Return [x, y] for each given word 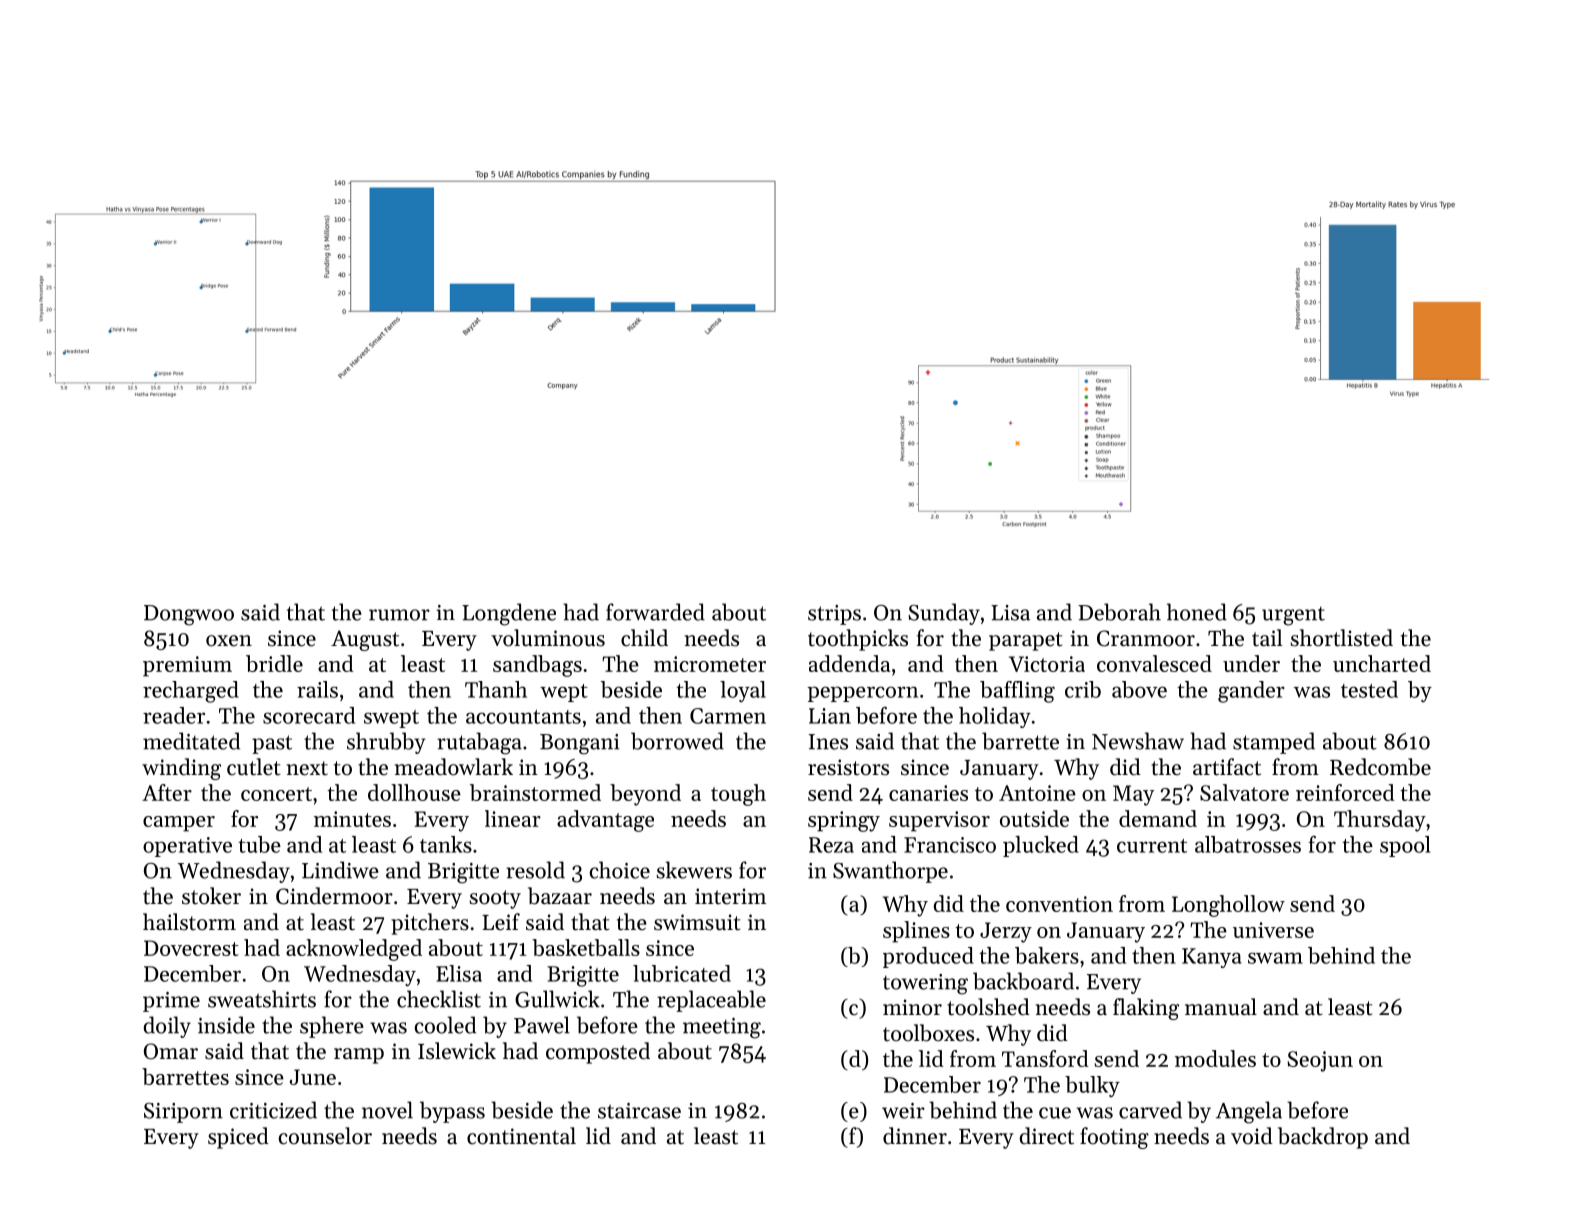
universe [1273, 930]
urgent [1293, 616]
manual [1221, 1006]
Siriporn [183, 1113]
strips [834, 615]
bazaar [560, 896]
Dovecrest [191, 948]
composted [598, 1053]
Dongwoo [189, 615]
